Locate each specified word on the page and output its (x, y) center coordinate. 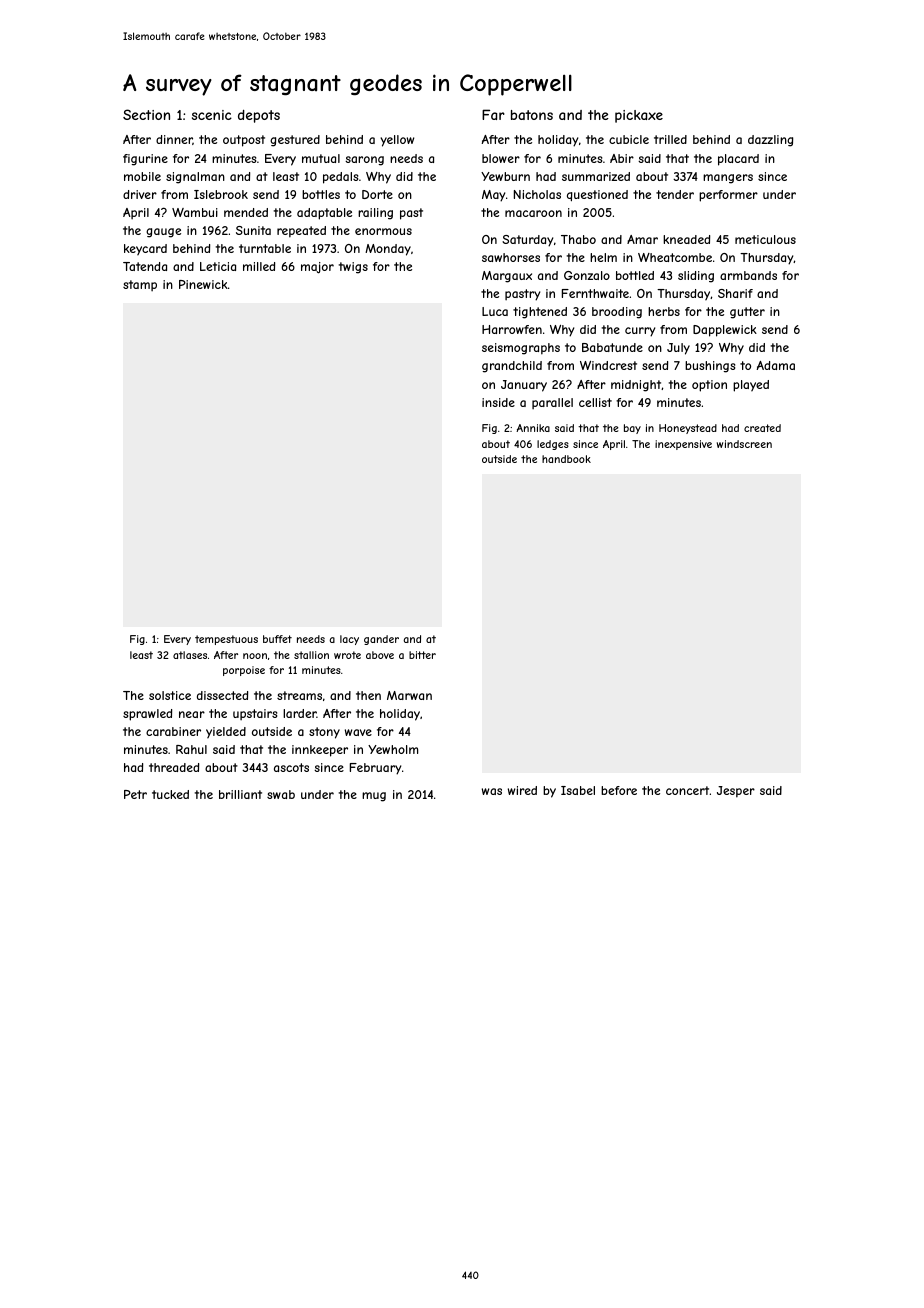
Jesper (736, 792)
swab (281, 794)
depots (259, 116)
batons (532, 115)
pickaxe (639, 116)
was (492, 791)
